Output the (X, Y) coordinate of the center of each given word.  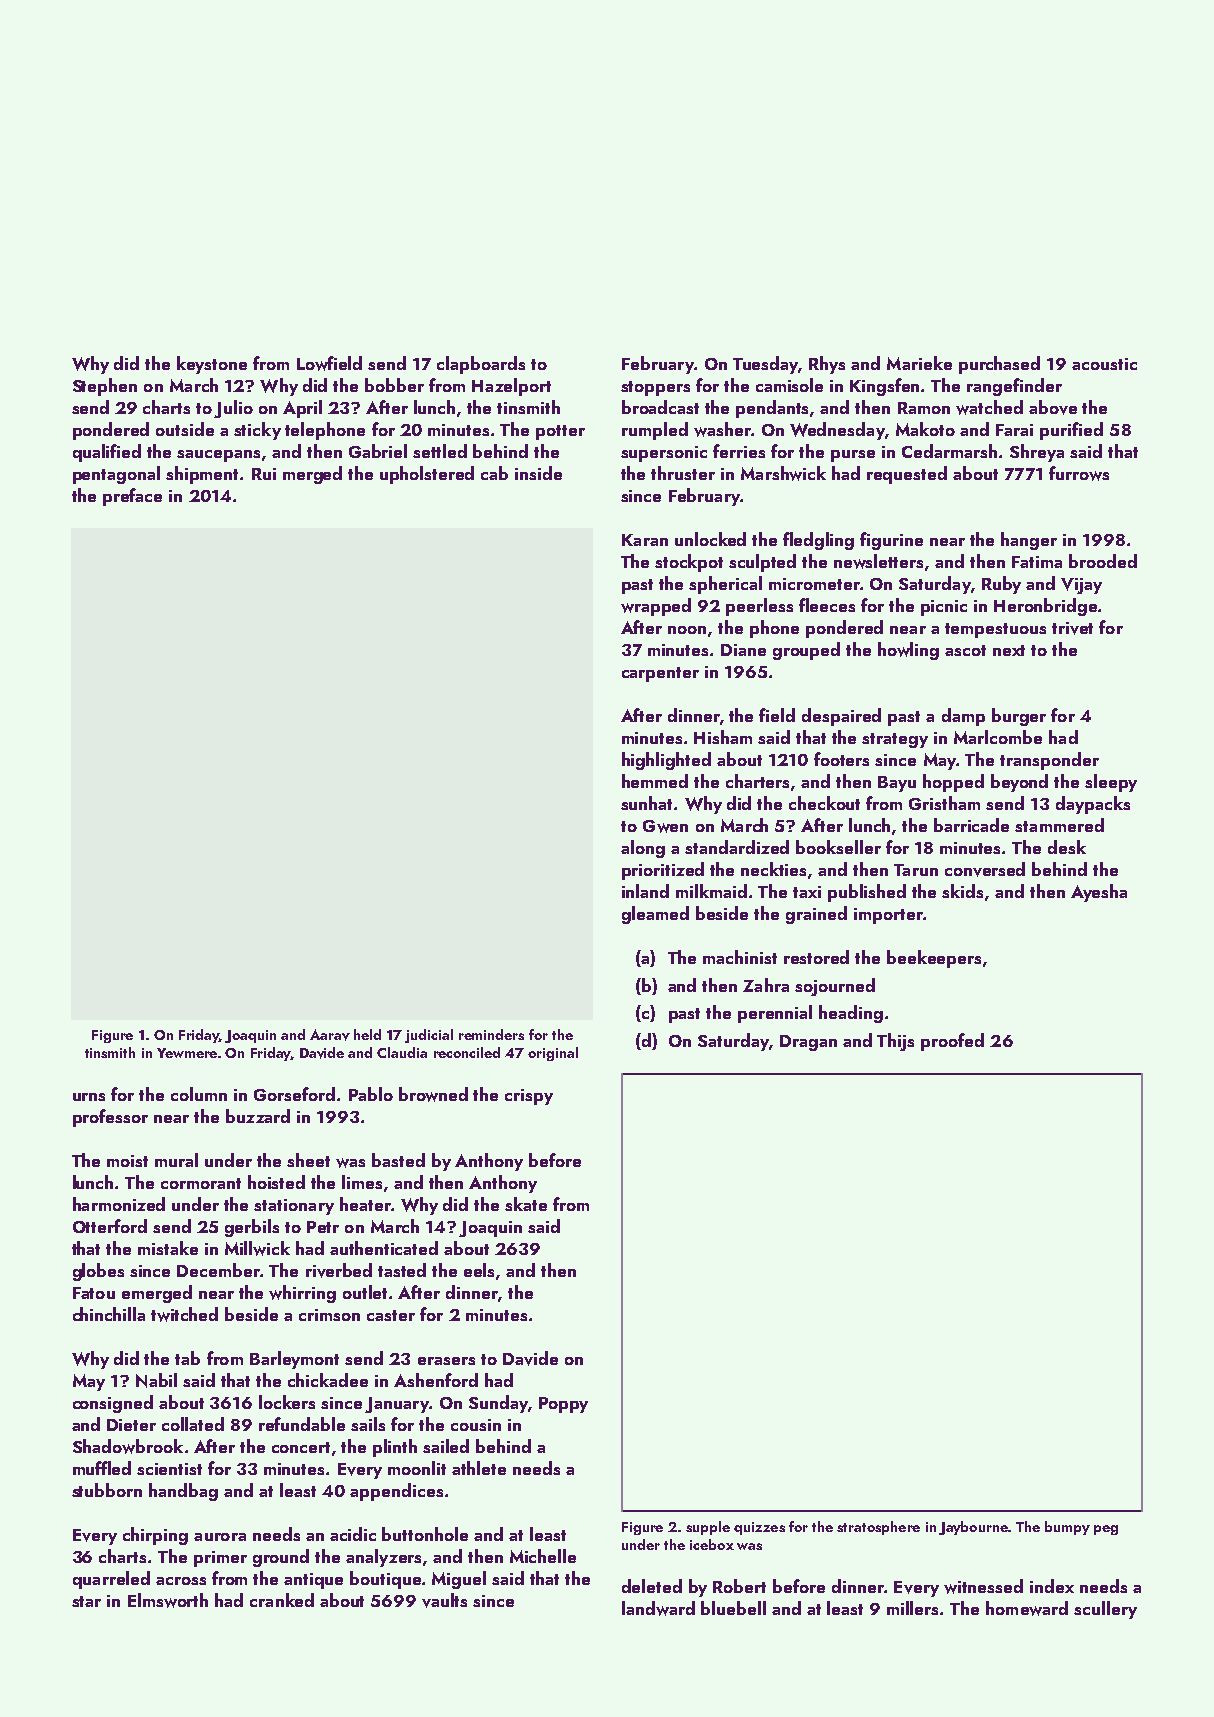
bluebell (733, 1608)
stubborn (107, 1490)
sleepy (1111, 783)
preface (132, 497)
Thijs (895, 1042)
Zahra (766, 985)
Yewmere (187, 1053)
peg (1106, 1530)
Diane (743, 650)
